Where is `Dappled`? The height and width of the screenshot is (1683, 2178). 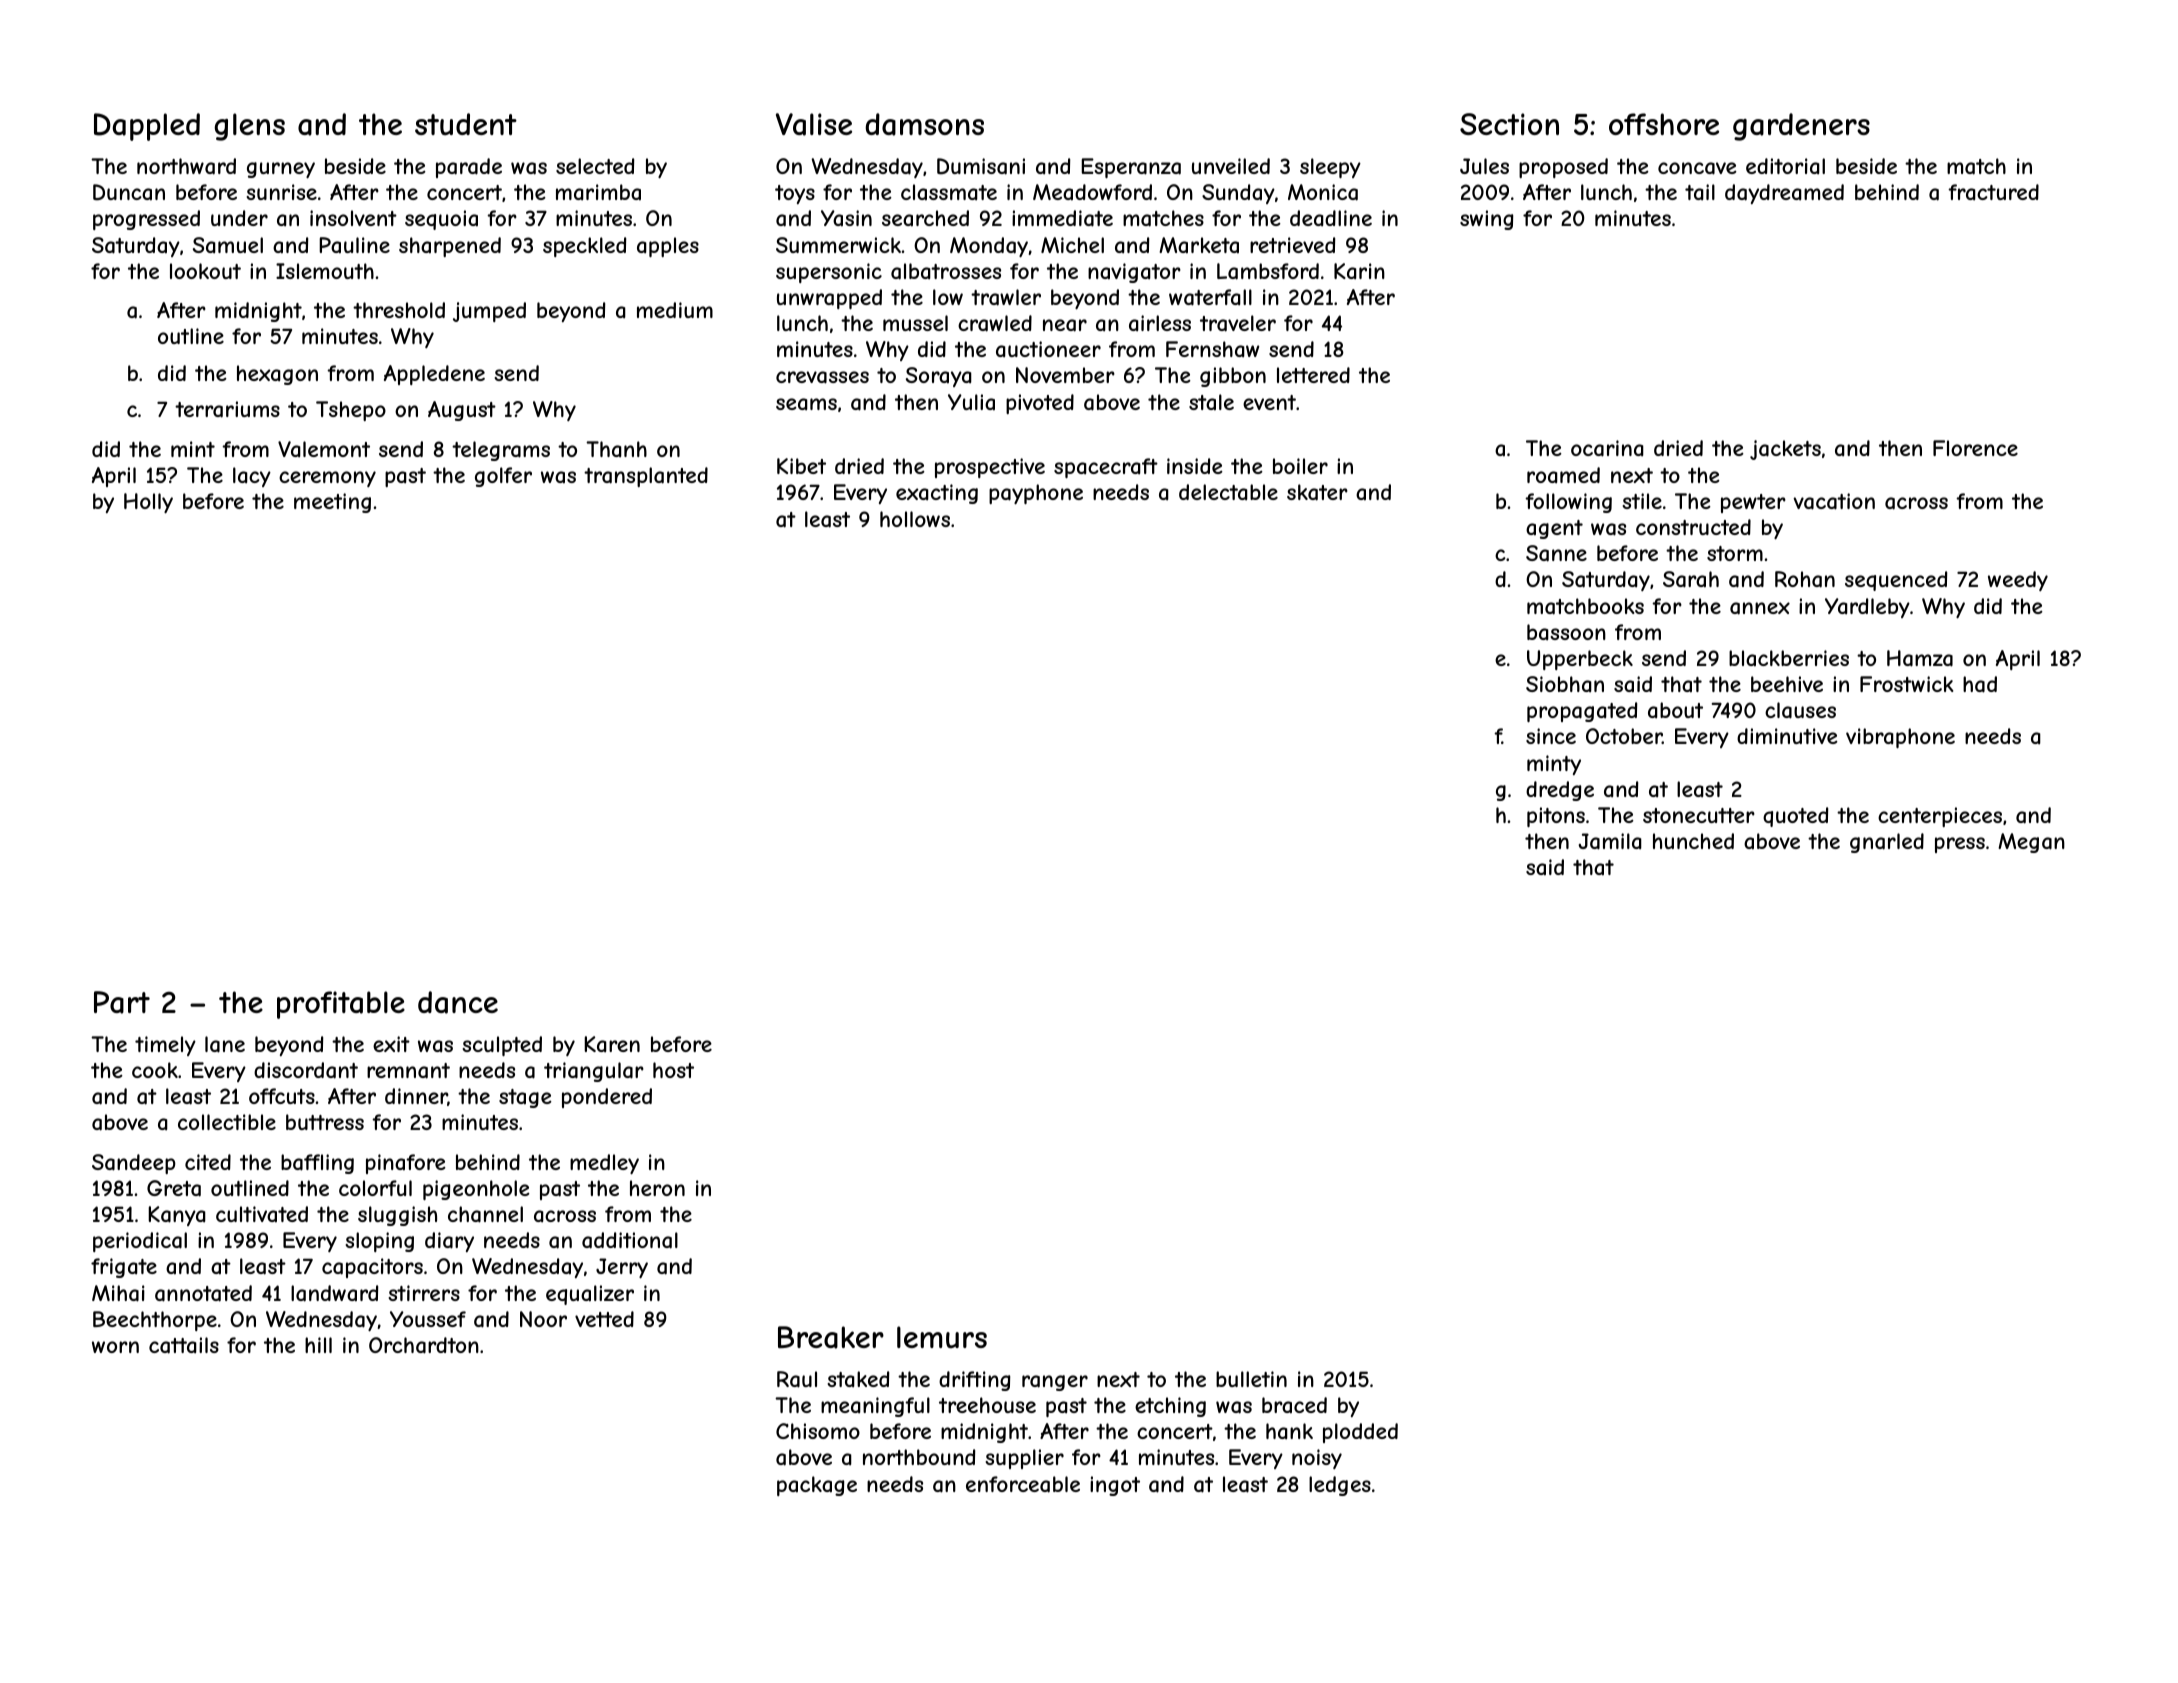
Dappled is located at coordinates (147, 127).
